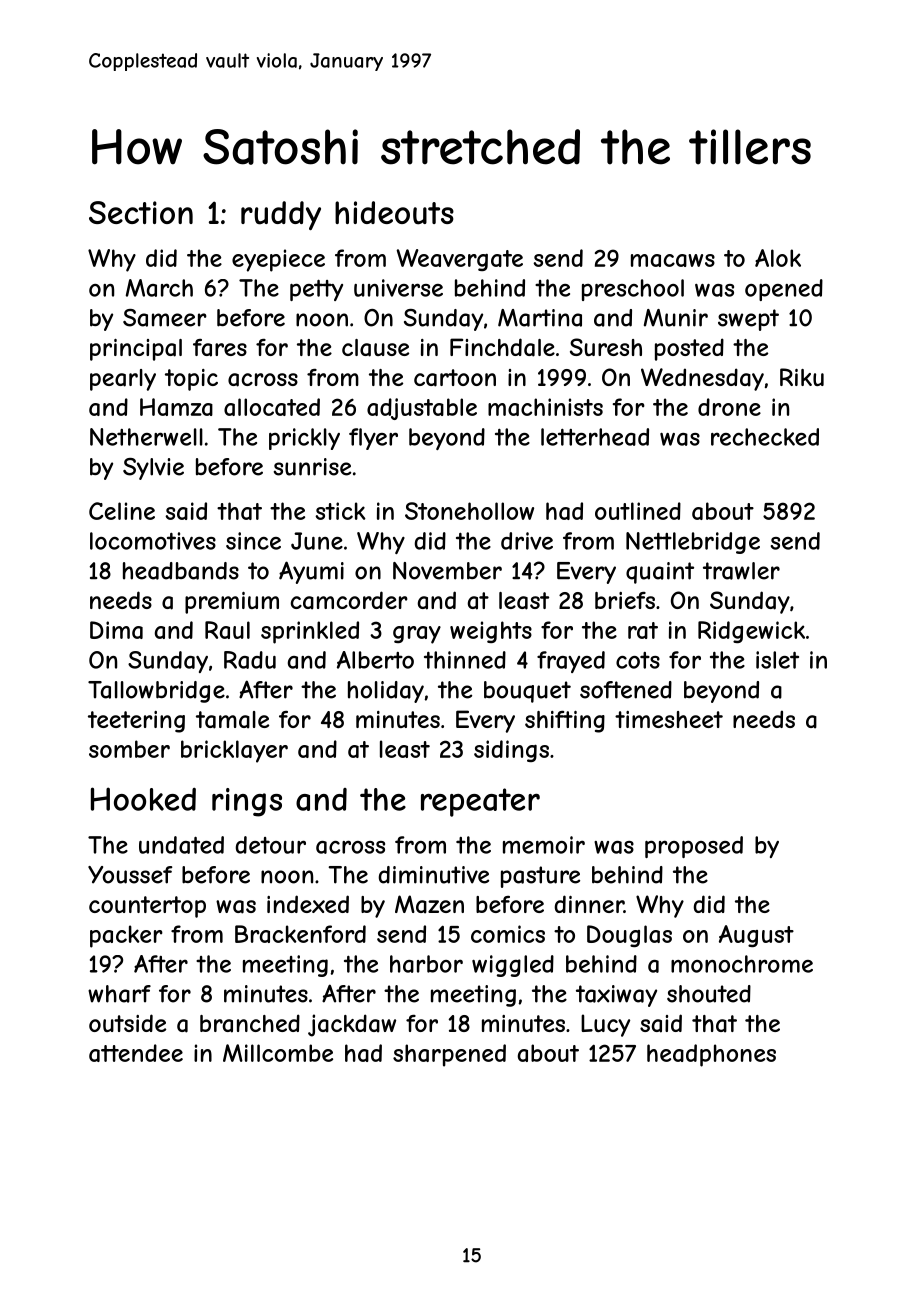  Describe the element at coordinates (281, 215) in the screenshot. I see `ruddy` at that location.
